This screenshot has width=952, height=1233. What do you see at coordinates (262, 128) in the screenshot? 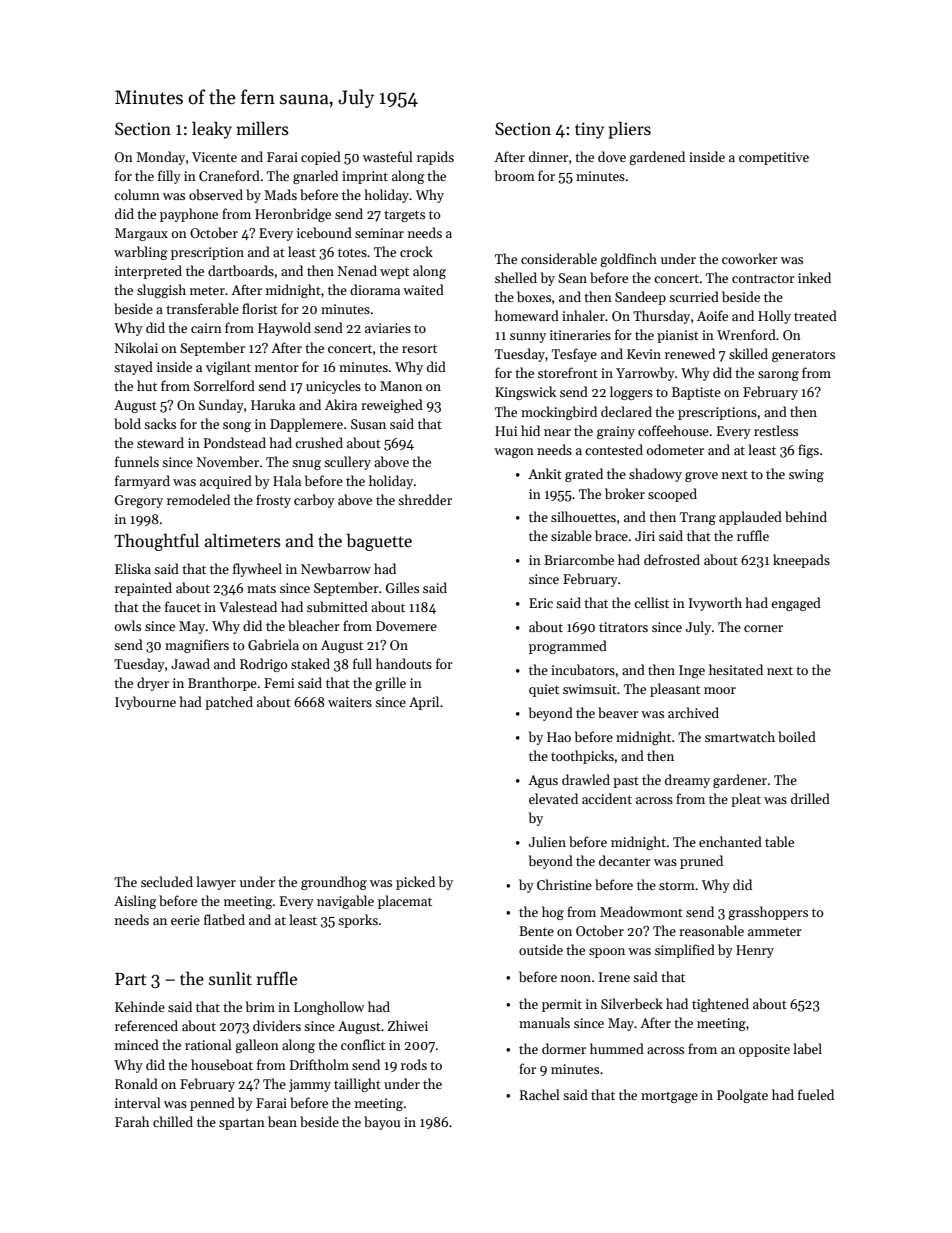
I see `millers` at bounding box center [262, 128].
